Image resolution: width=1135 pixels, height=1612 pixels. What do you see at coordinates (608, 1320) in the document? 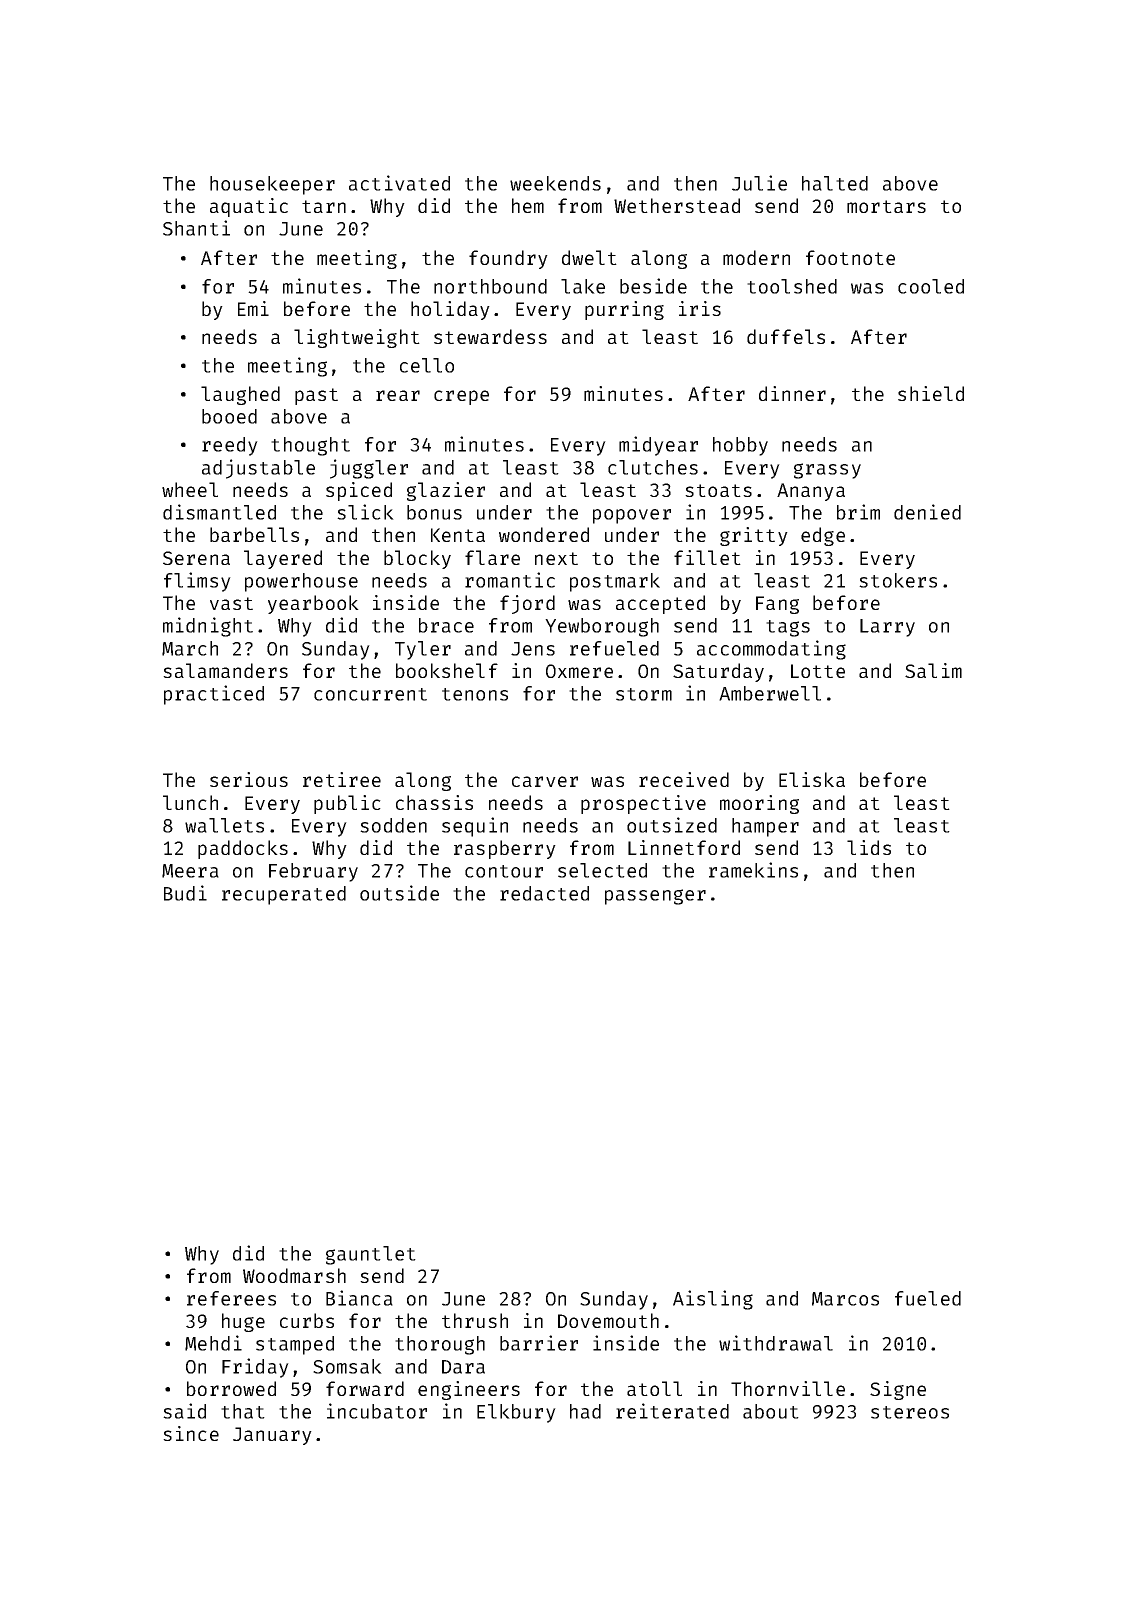
I see `Dovemouth` at bounding box center [608, 1320].
